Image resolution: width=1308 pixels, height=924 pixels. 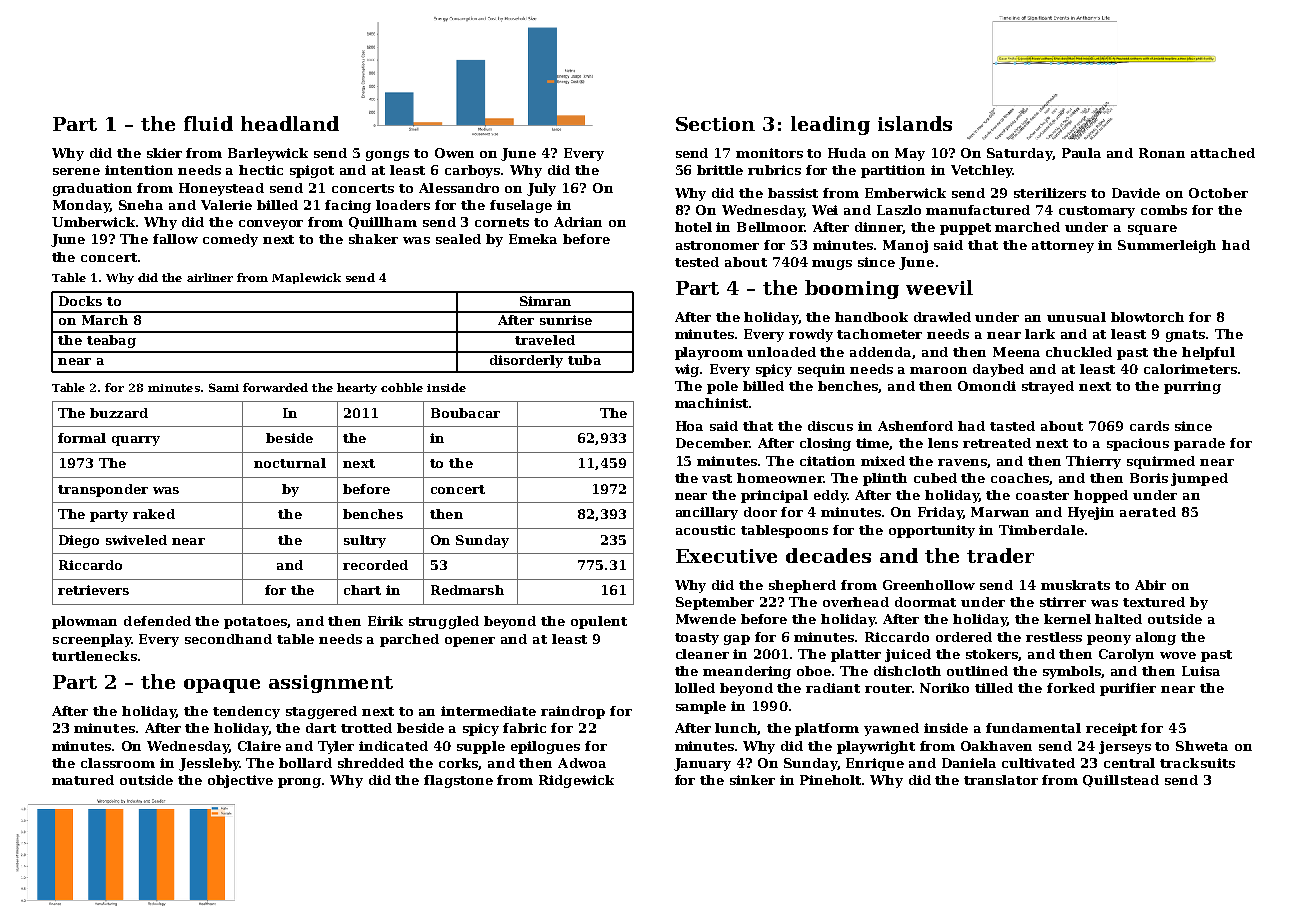 What do you see at coordinates (697, 639) in the document?
I see `toasty` at bounding box center [697, 639].
